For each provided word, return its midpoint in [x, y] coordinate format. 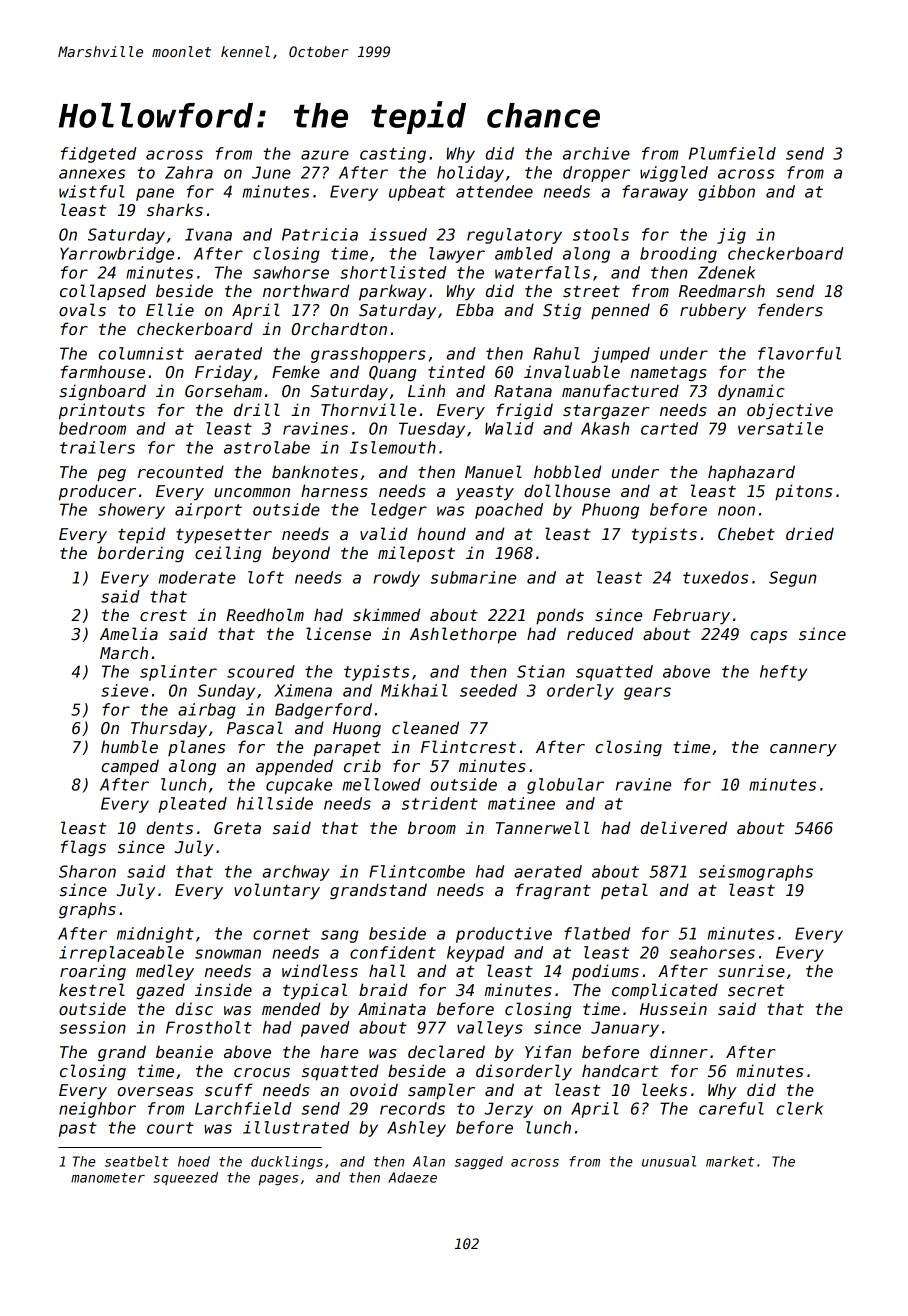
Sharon [87, 871]
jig [731, 236]
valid [384, 533]
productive [504, 935]
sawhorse [291, 272]
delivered [684, 828]
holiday [470, 174]
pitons [803, 492]
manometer [108, 1178]
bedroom [92, 428]
